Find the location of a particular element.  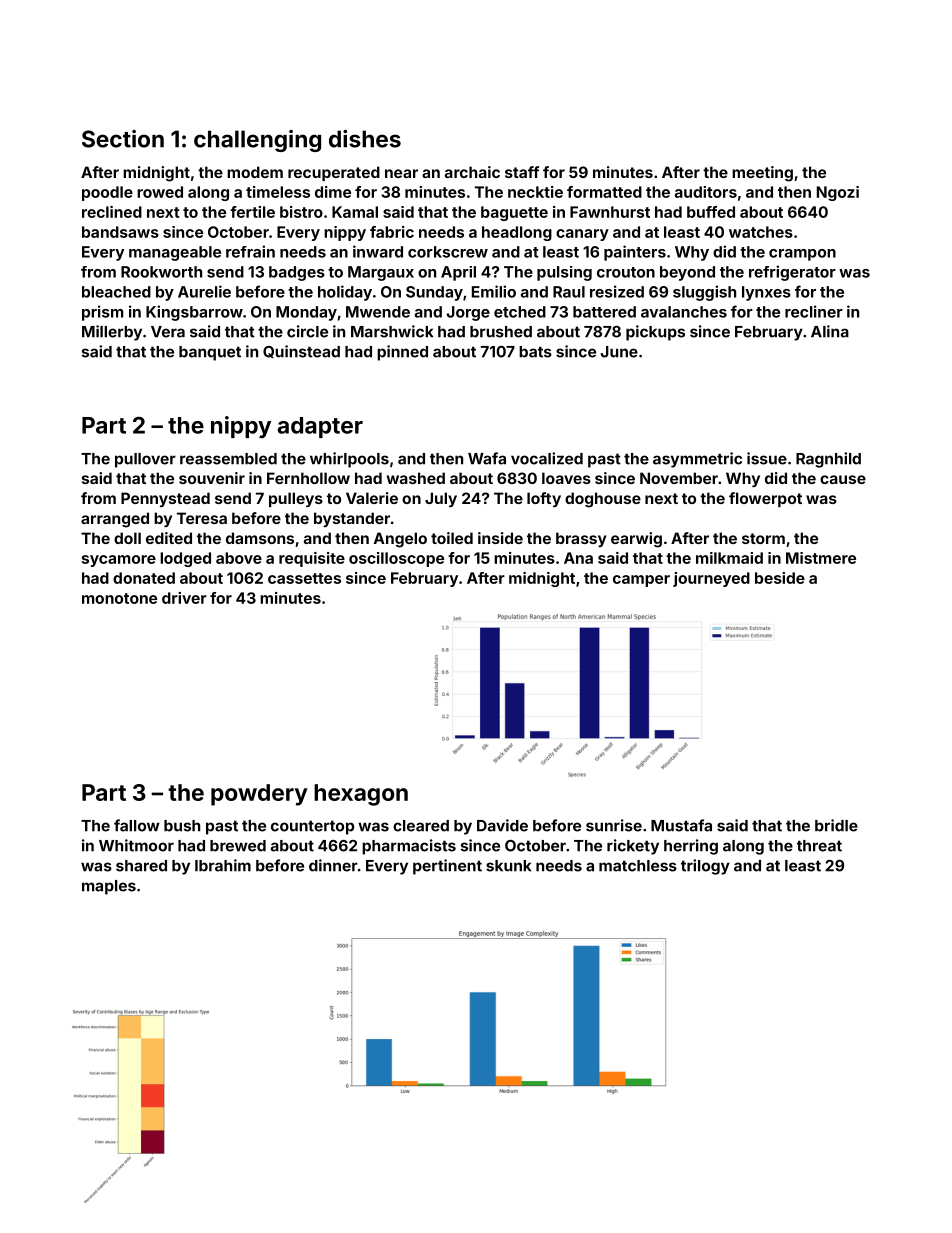

Section is located at coordinates (123, 139).
